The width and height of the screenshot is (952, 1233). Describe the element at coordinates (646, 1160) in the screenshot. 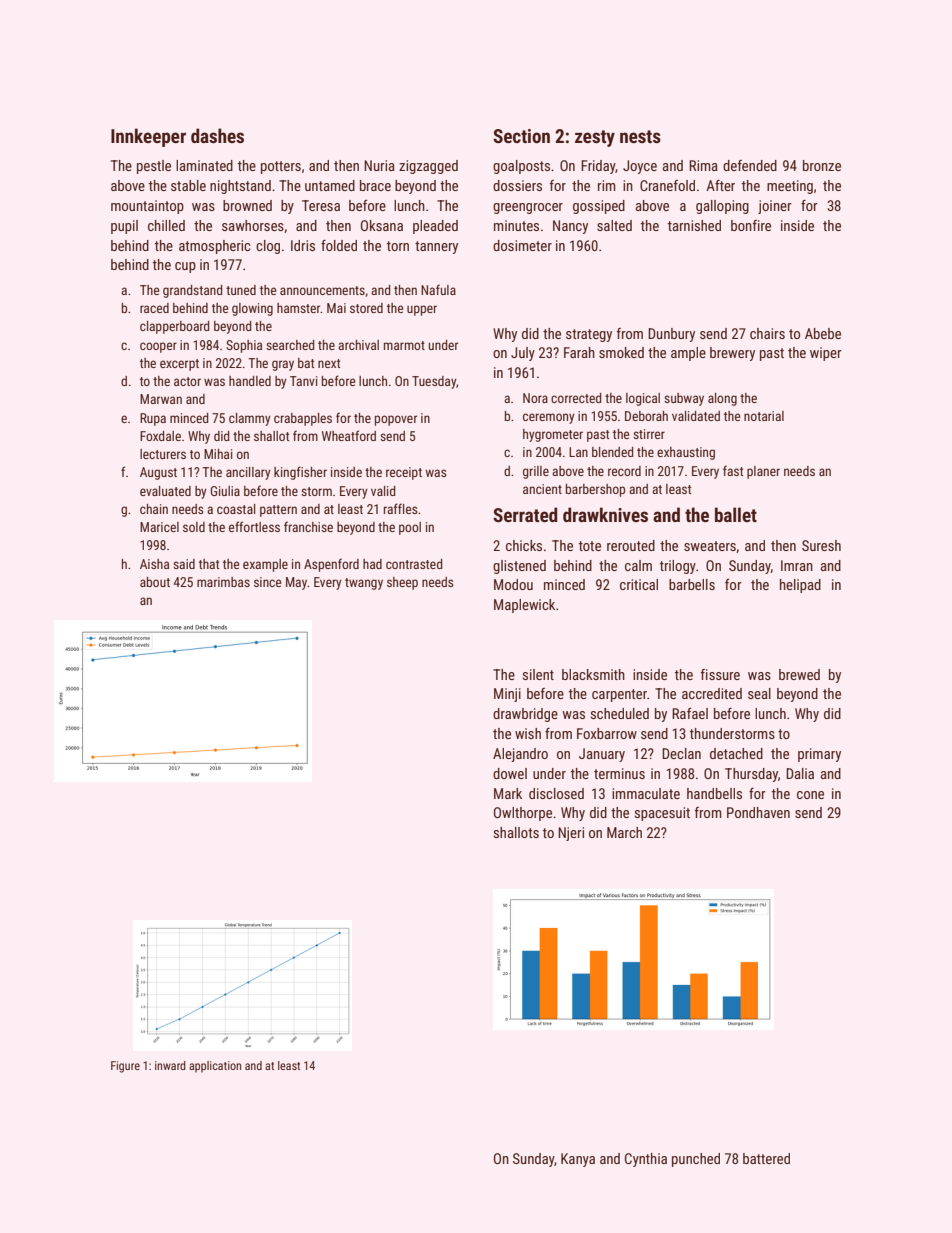

I see `Cynthia` at that location.
